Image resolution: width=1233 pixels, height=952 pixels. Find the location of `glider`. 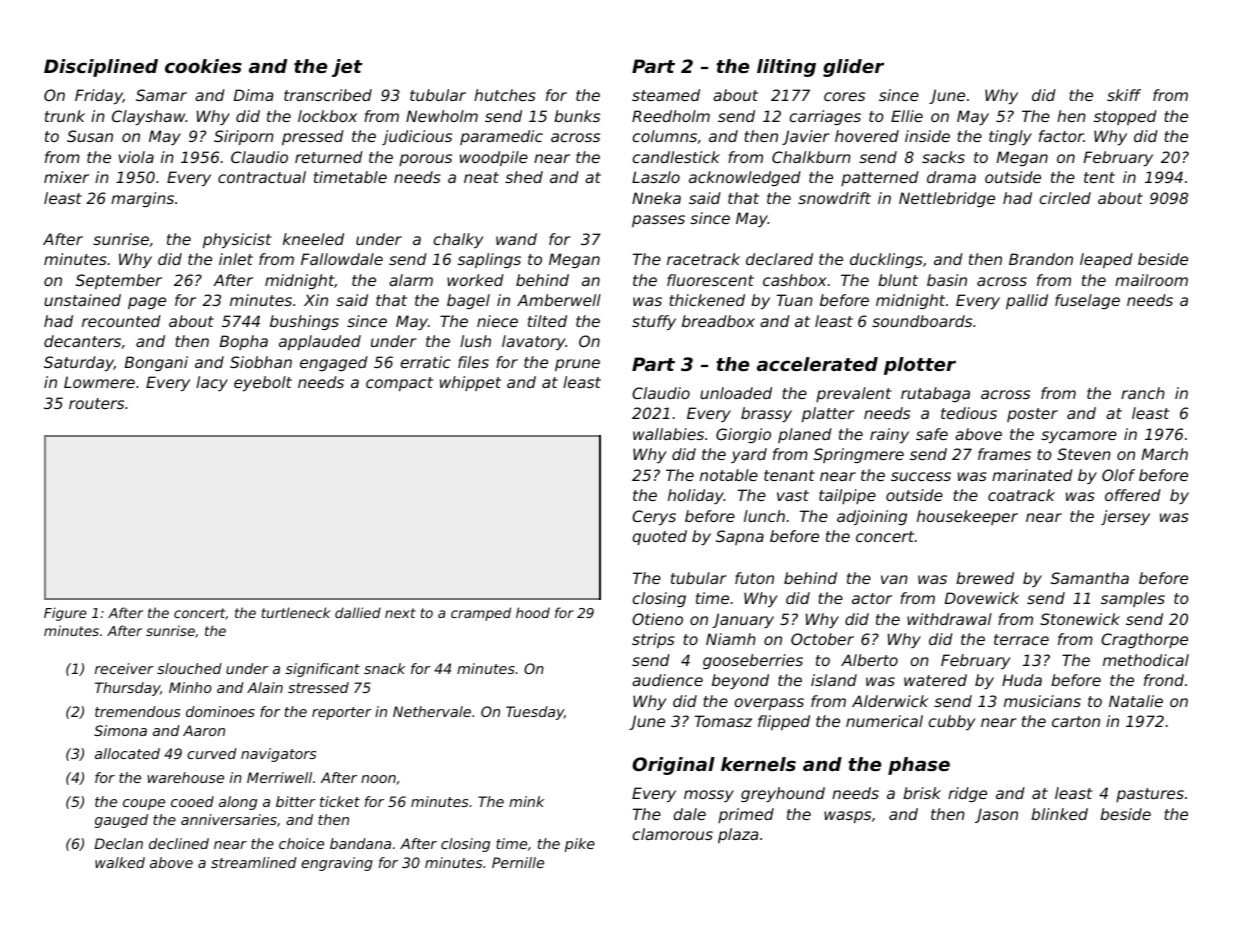

glider is located at coordinates (853, 68).
